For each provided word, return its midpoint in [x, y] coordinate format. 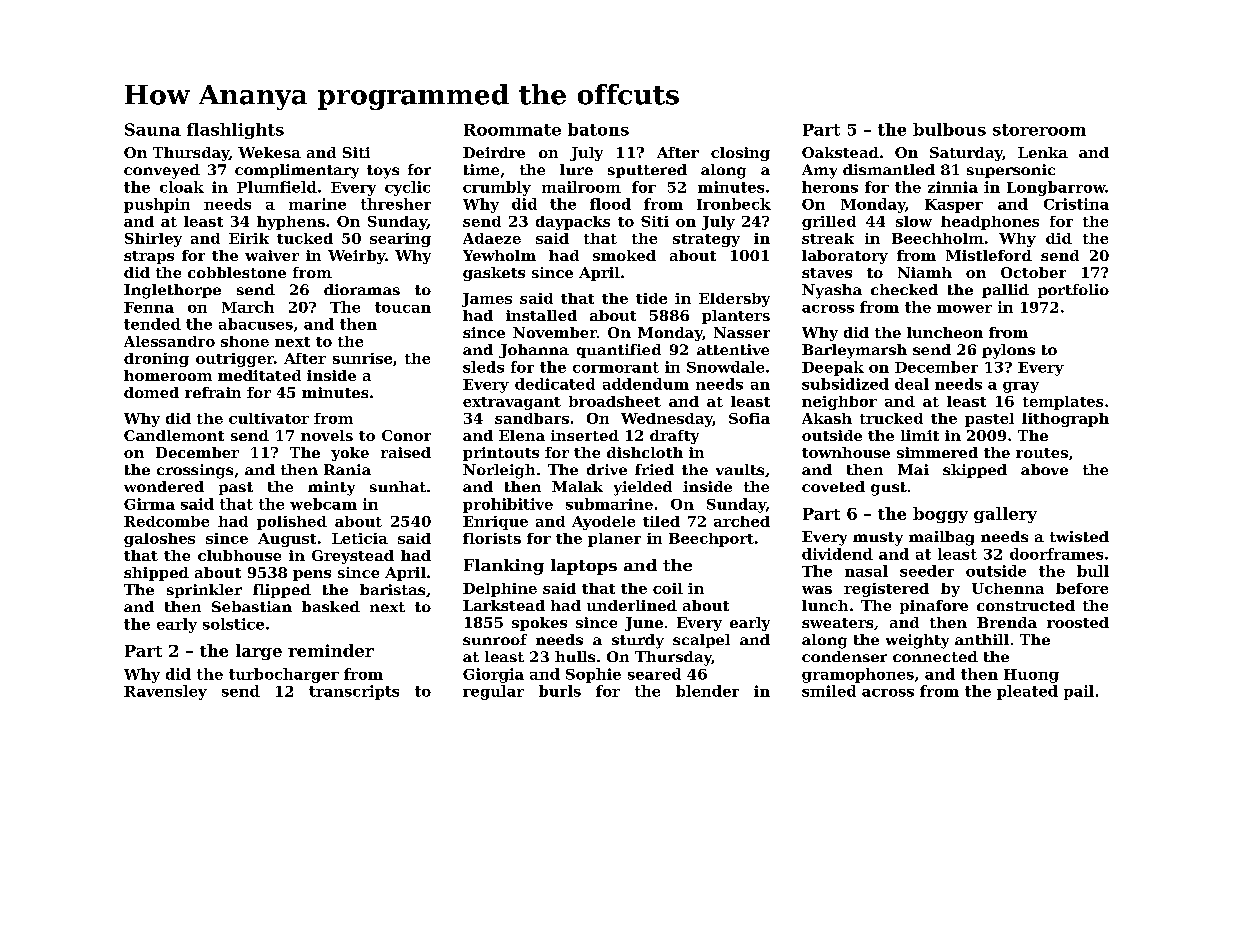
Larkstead [504, 605]
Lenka [1043, 152]
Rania [347, 469]
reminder [331, 650]
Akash [827, 418]
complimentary [297, 171]
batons [598, 129]
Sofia [749, 418]
